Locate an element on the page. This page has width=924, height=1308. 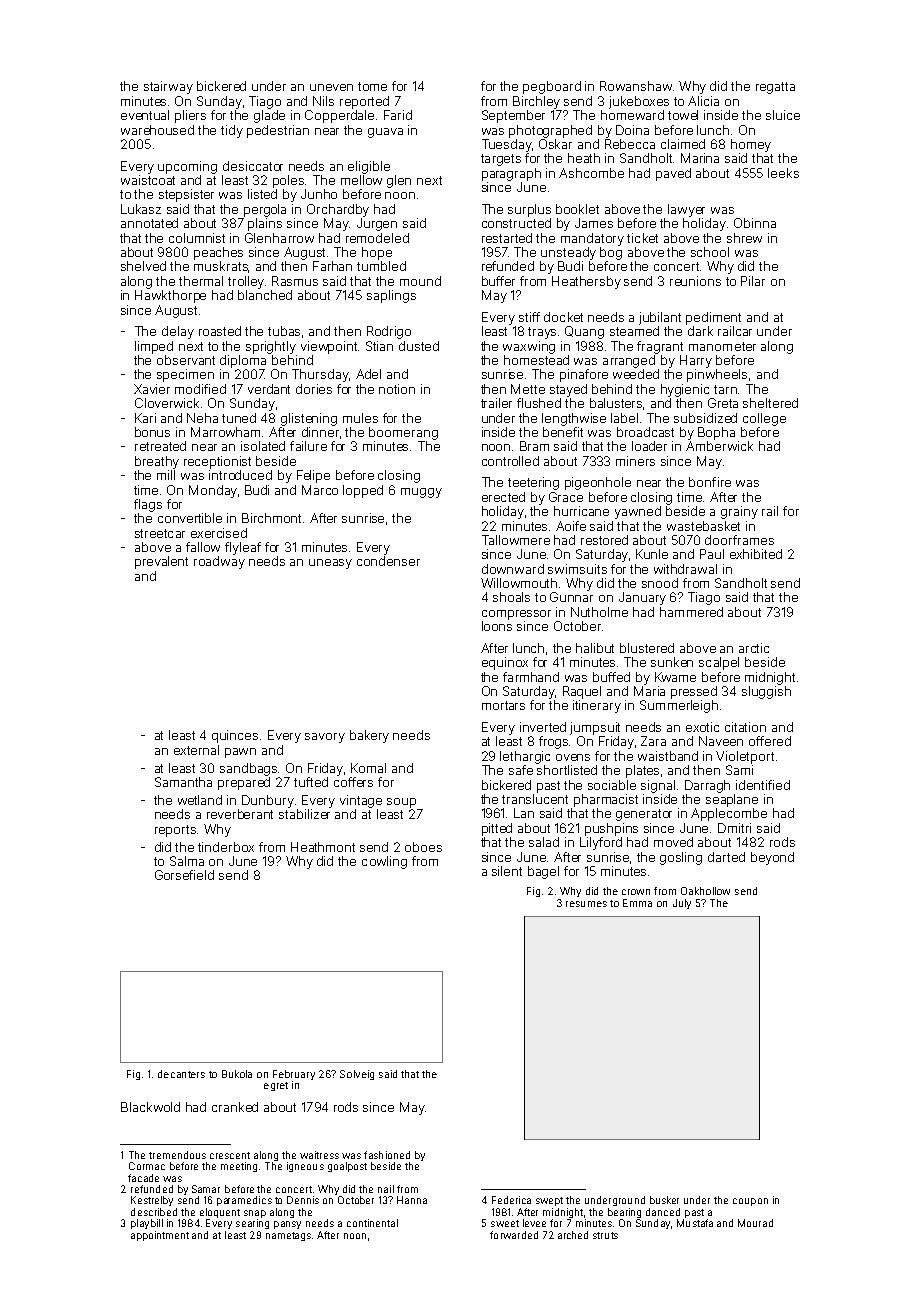
limped is located at coordinates (154, 347).
